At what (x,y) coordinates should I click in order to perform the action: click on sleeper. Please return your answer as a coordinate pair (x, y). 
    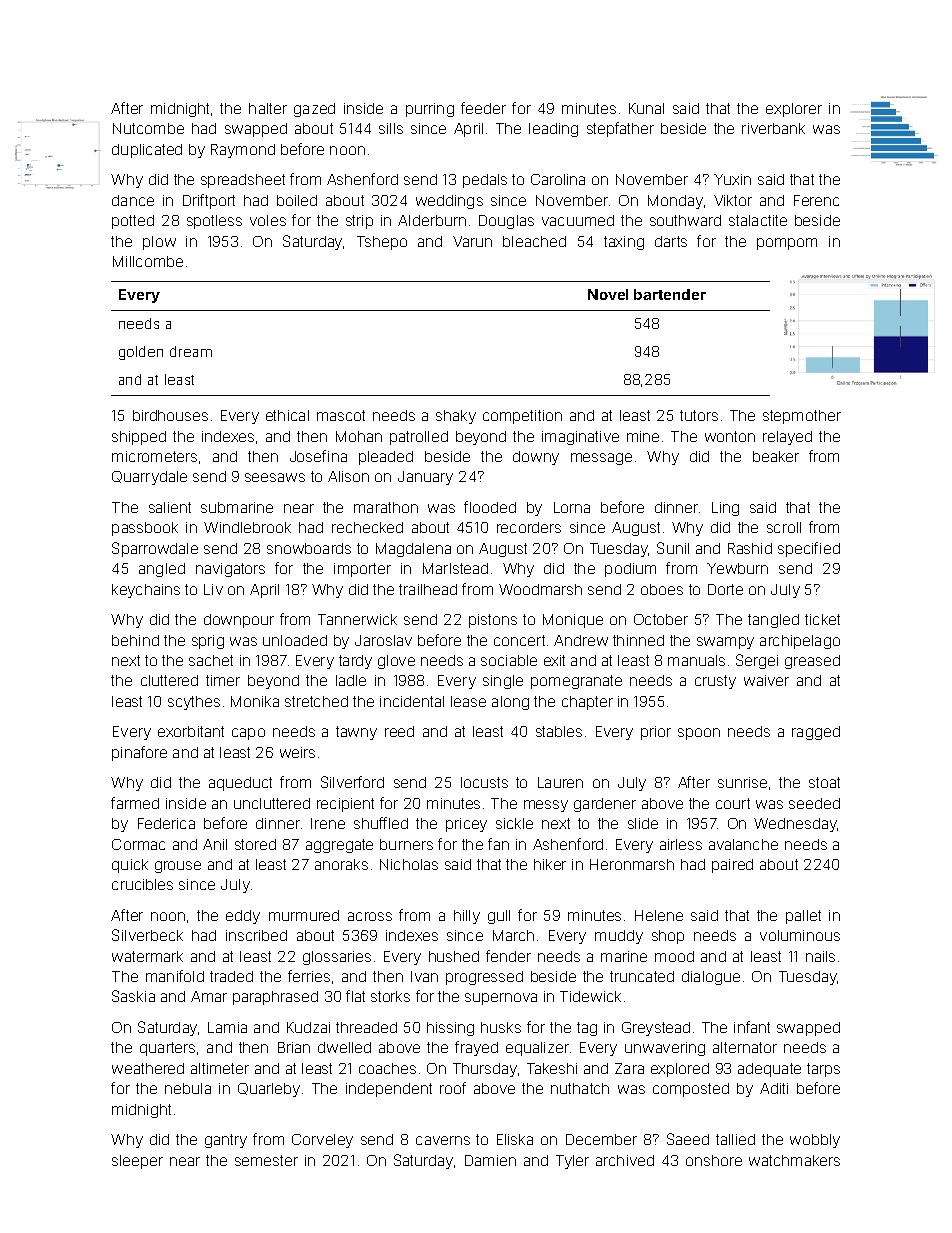
    Looking at the image, I should click on (137, 1162).
